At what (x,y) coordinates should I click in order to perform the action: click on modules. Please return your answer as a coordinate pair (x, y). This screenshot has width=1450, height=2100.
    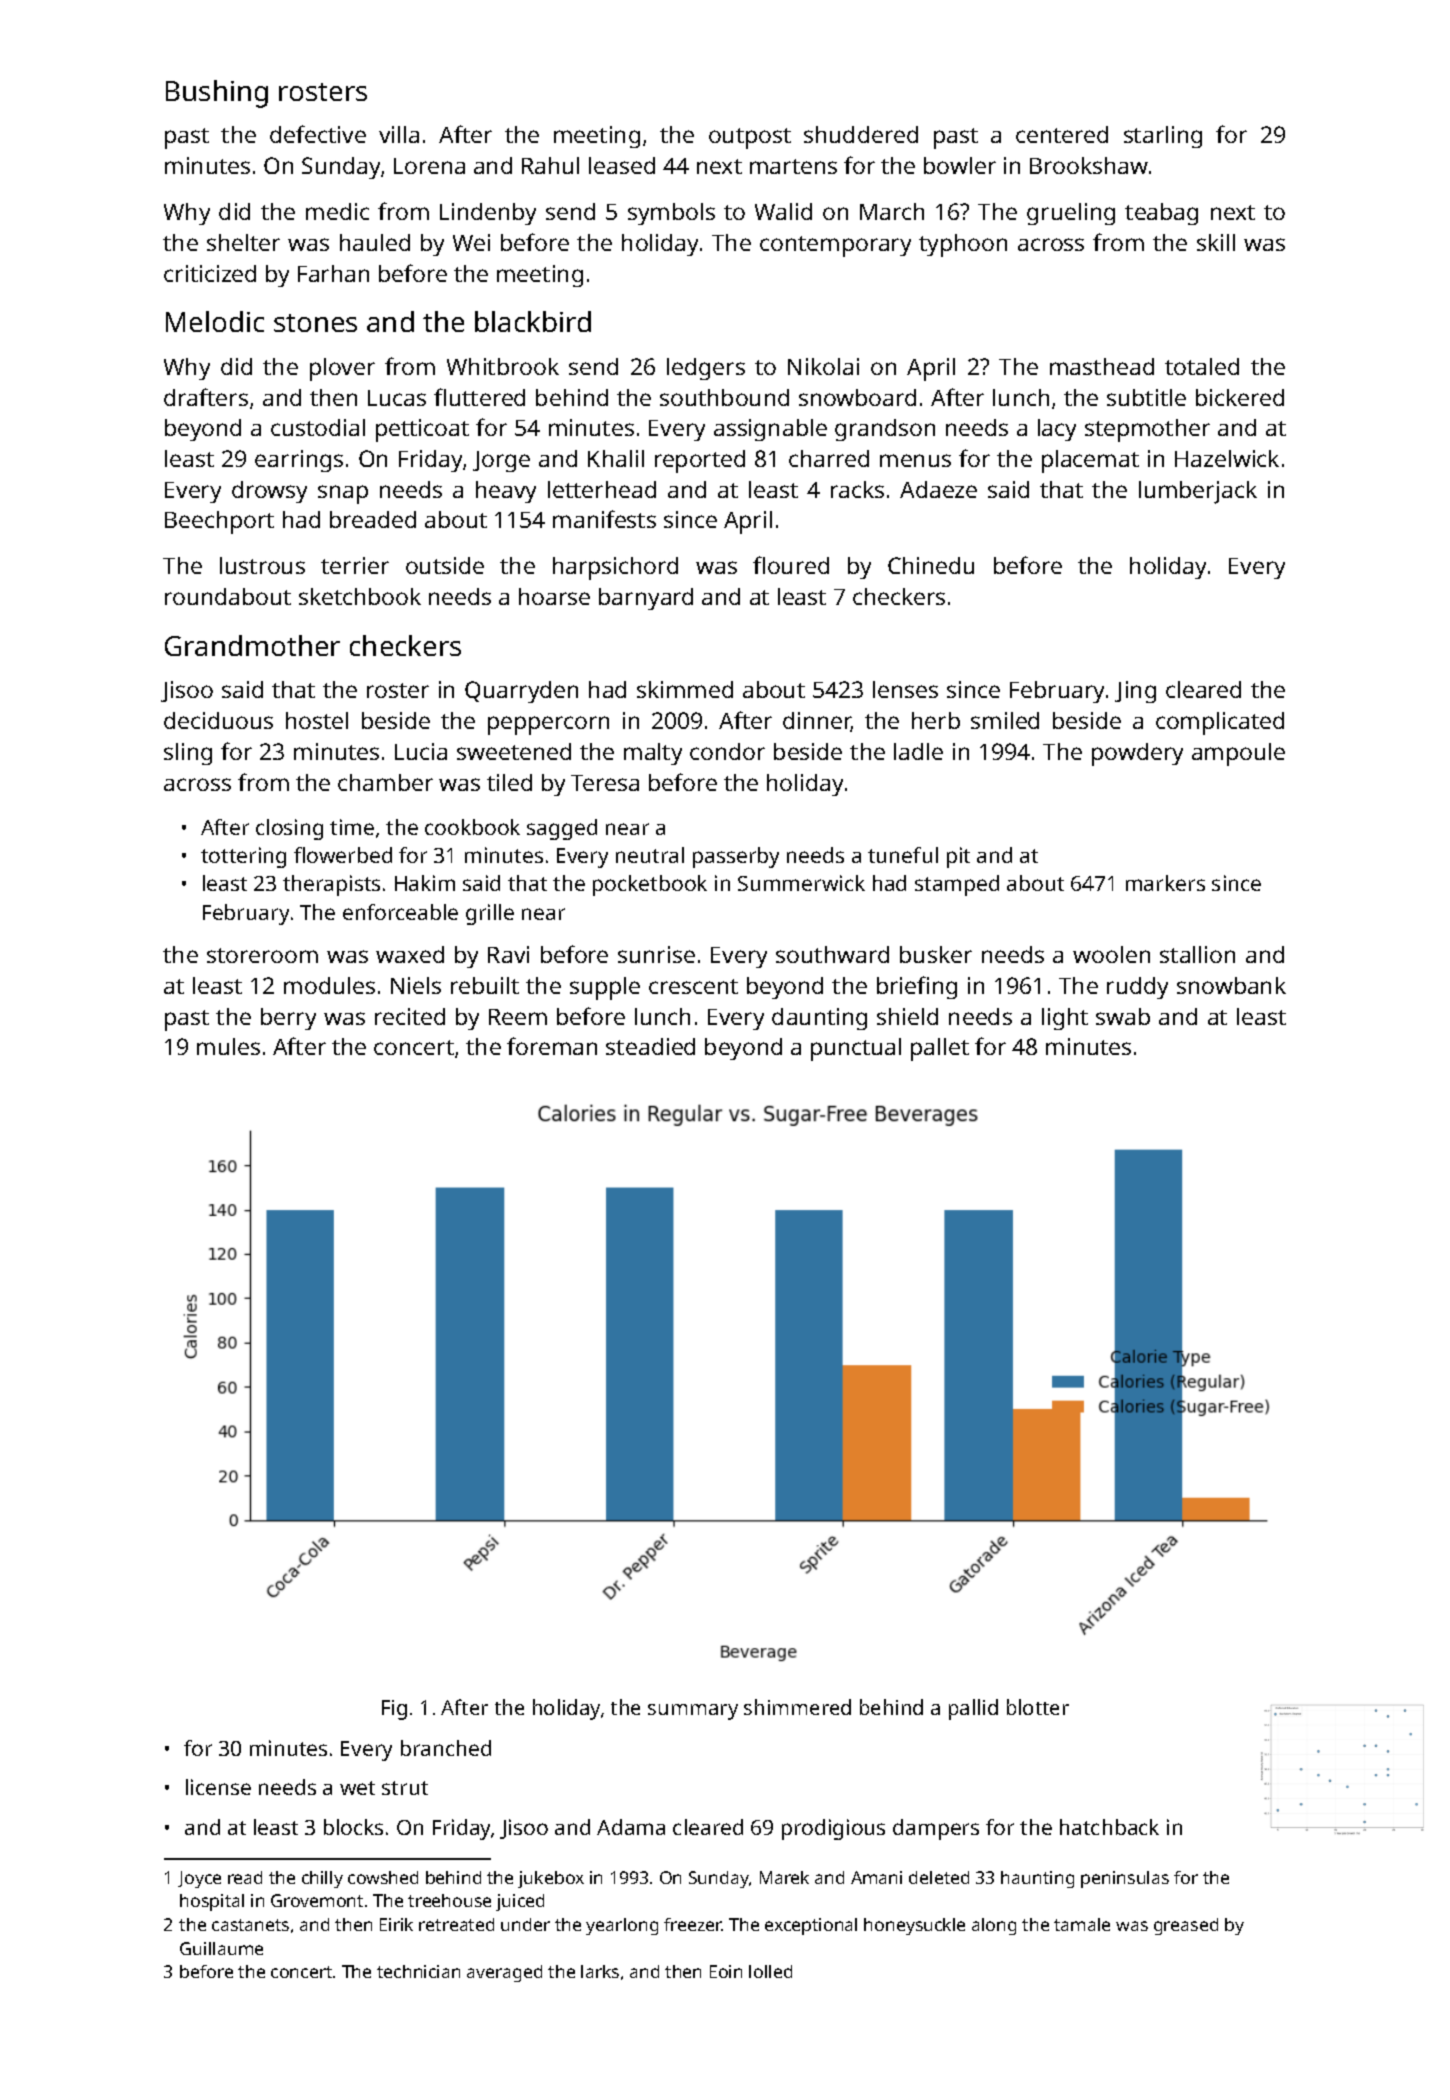
    Looking at the image, I should click on (329, 985).
